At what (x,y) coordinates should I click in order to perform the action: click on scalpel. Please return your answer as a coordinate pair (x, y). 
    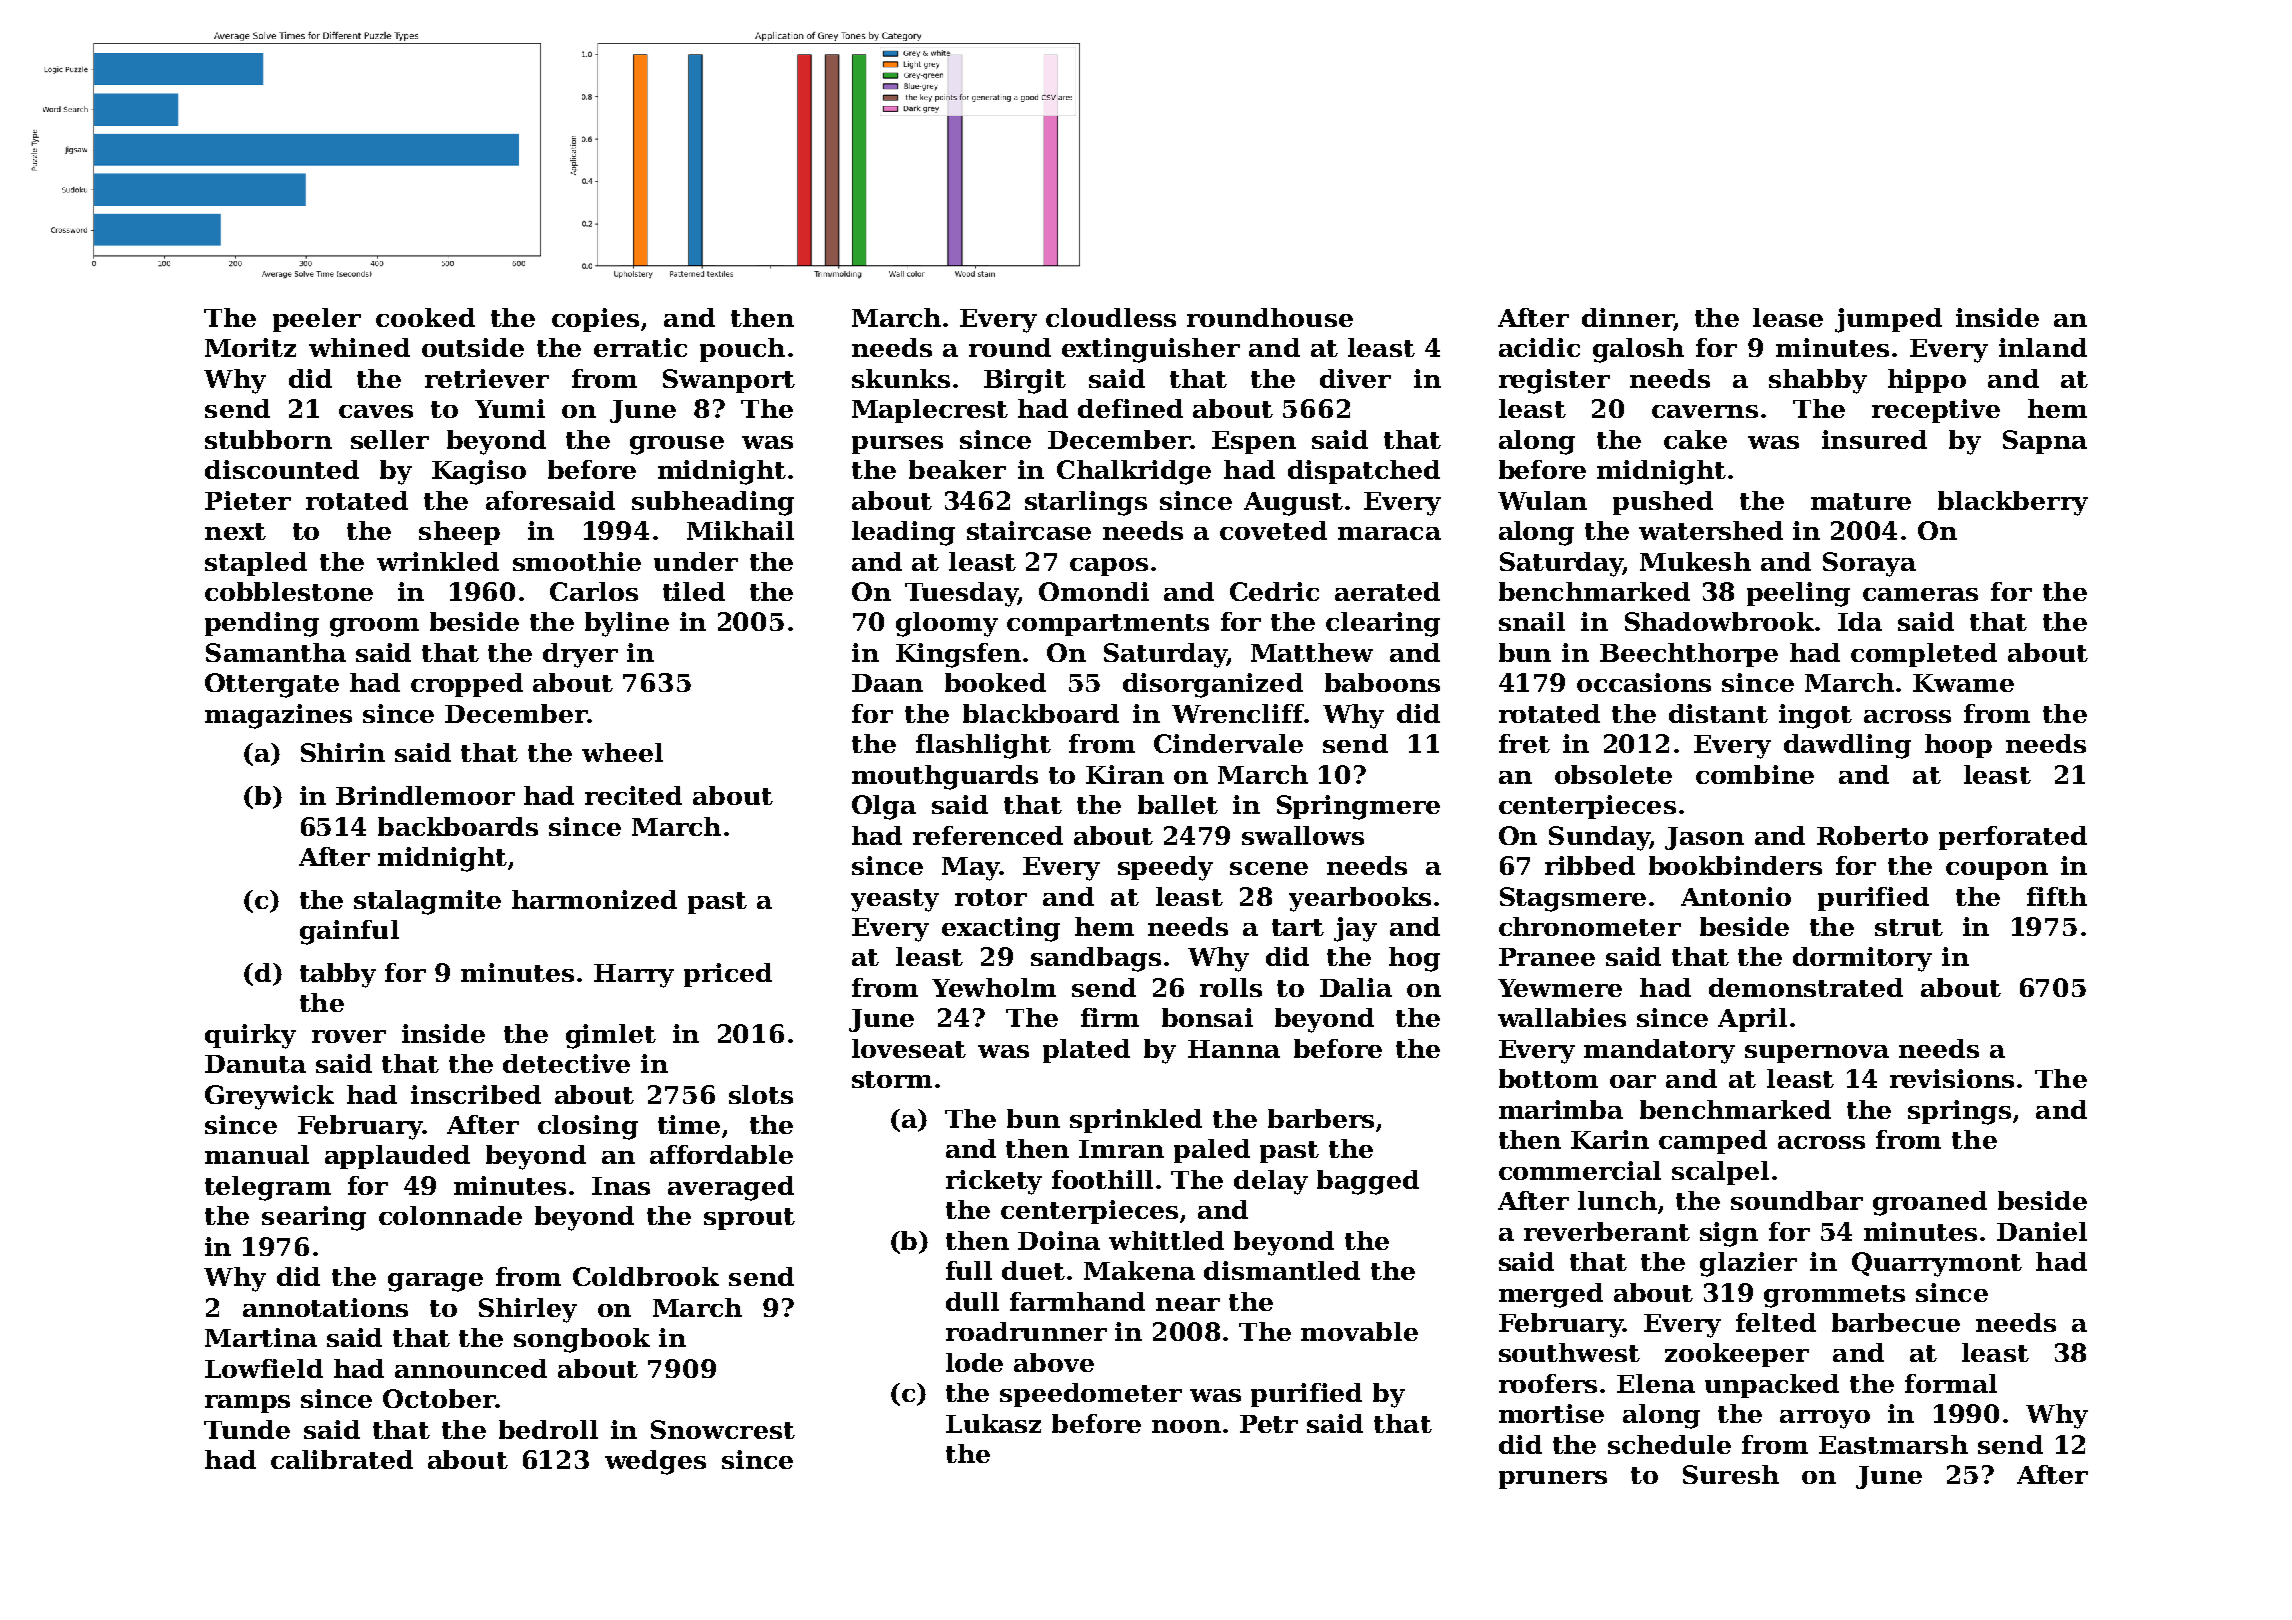
    Looking at the image, I should click on (1720, 1173).
